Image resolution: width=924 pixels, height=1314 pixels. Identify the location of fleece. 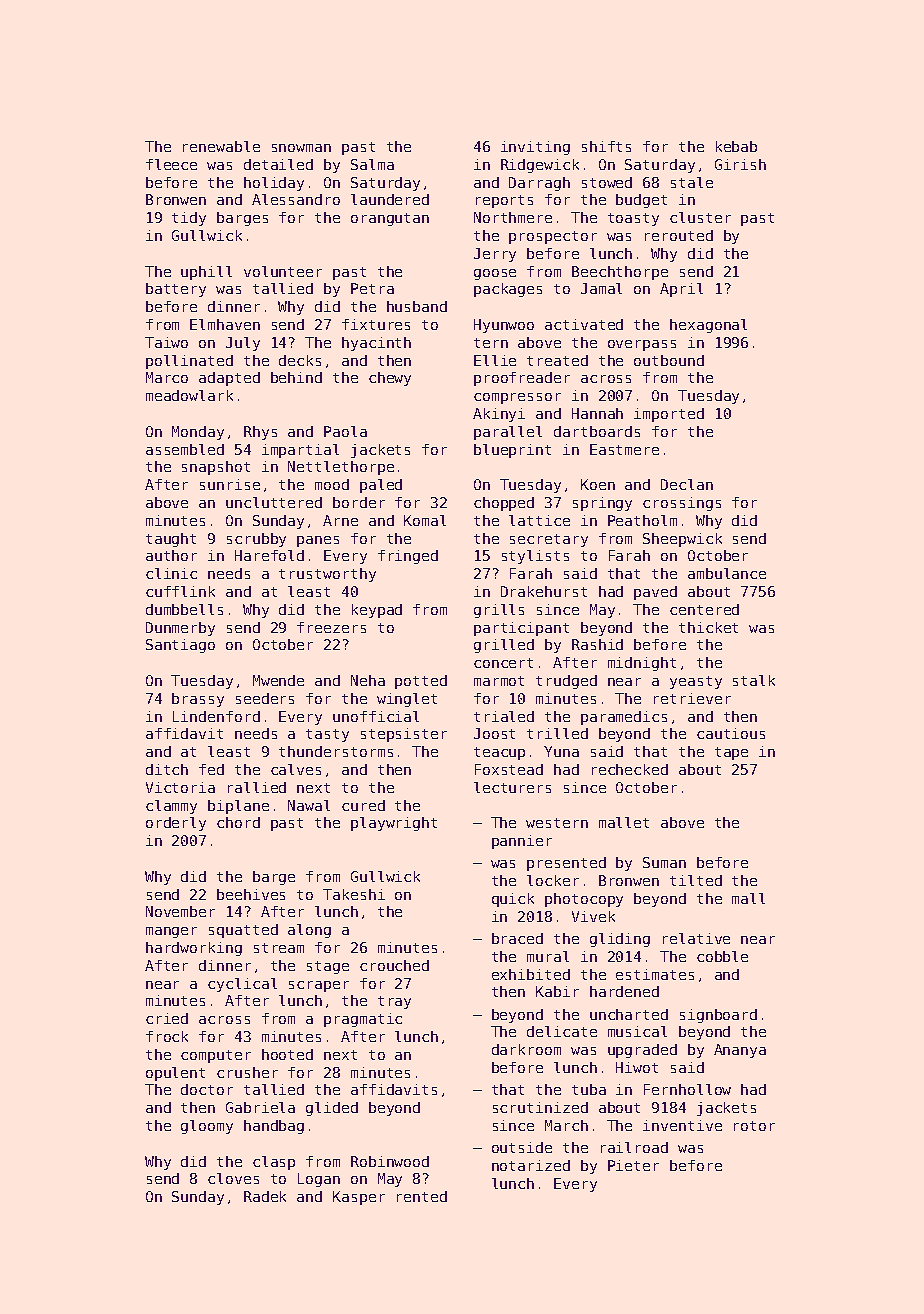
(171, 164).
